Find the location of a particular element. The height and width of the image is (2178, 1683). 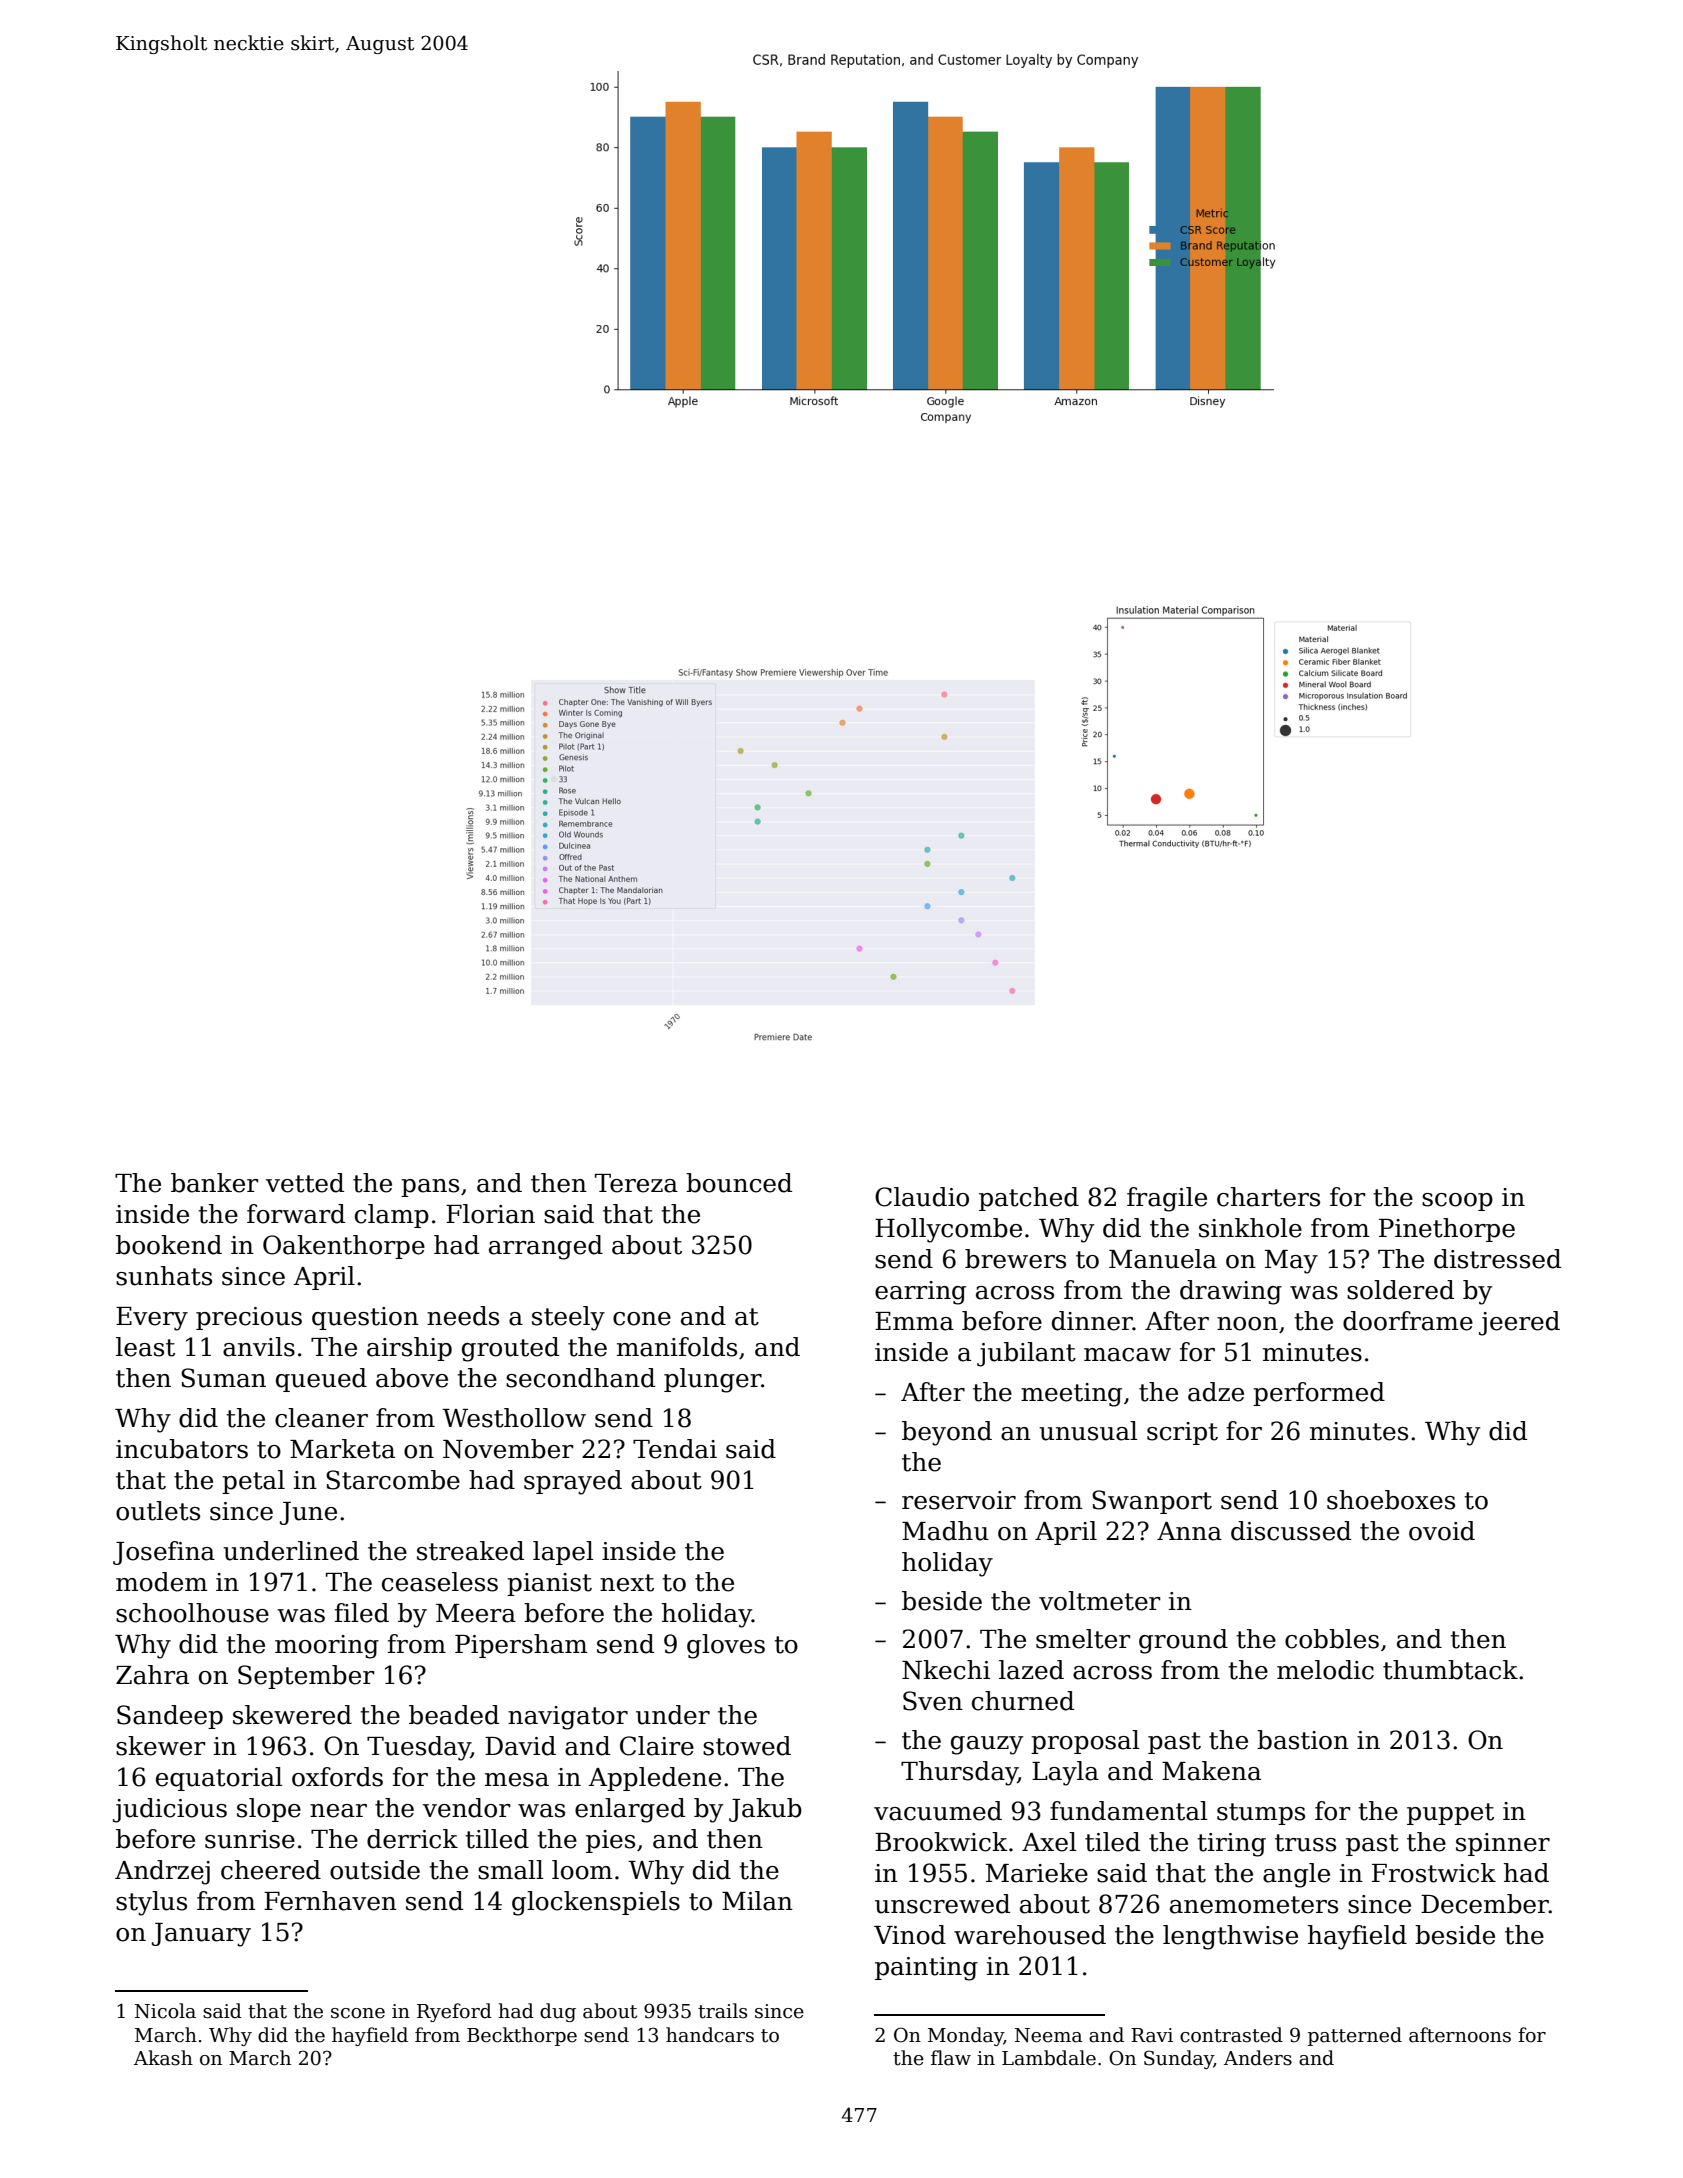

sunhats is located at coordinates (164, 1276).
